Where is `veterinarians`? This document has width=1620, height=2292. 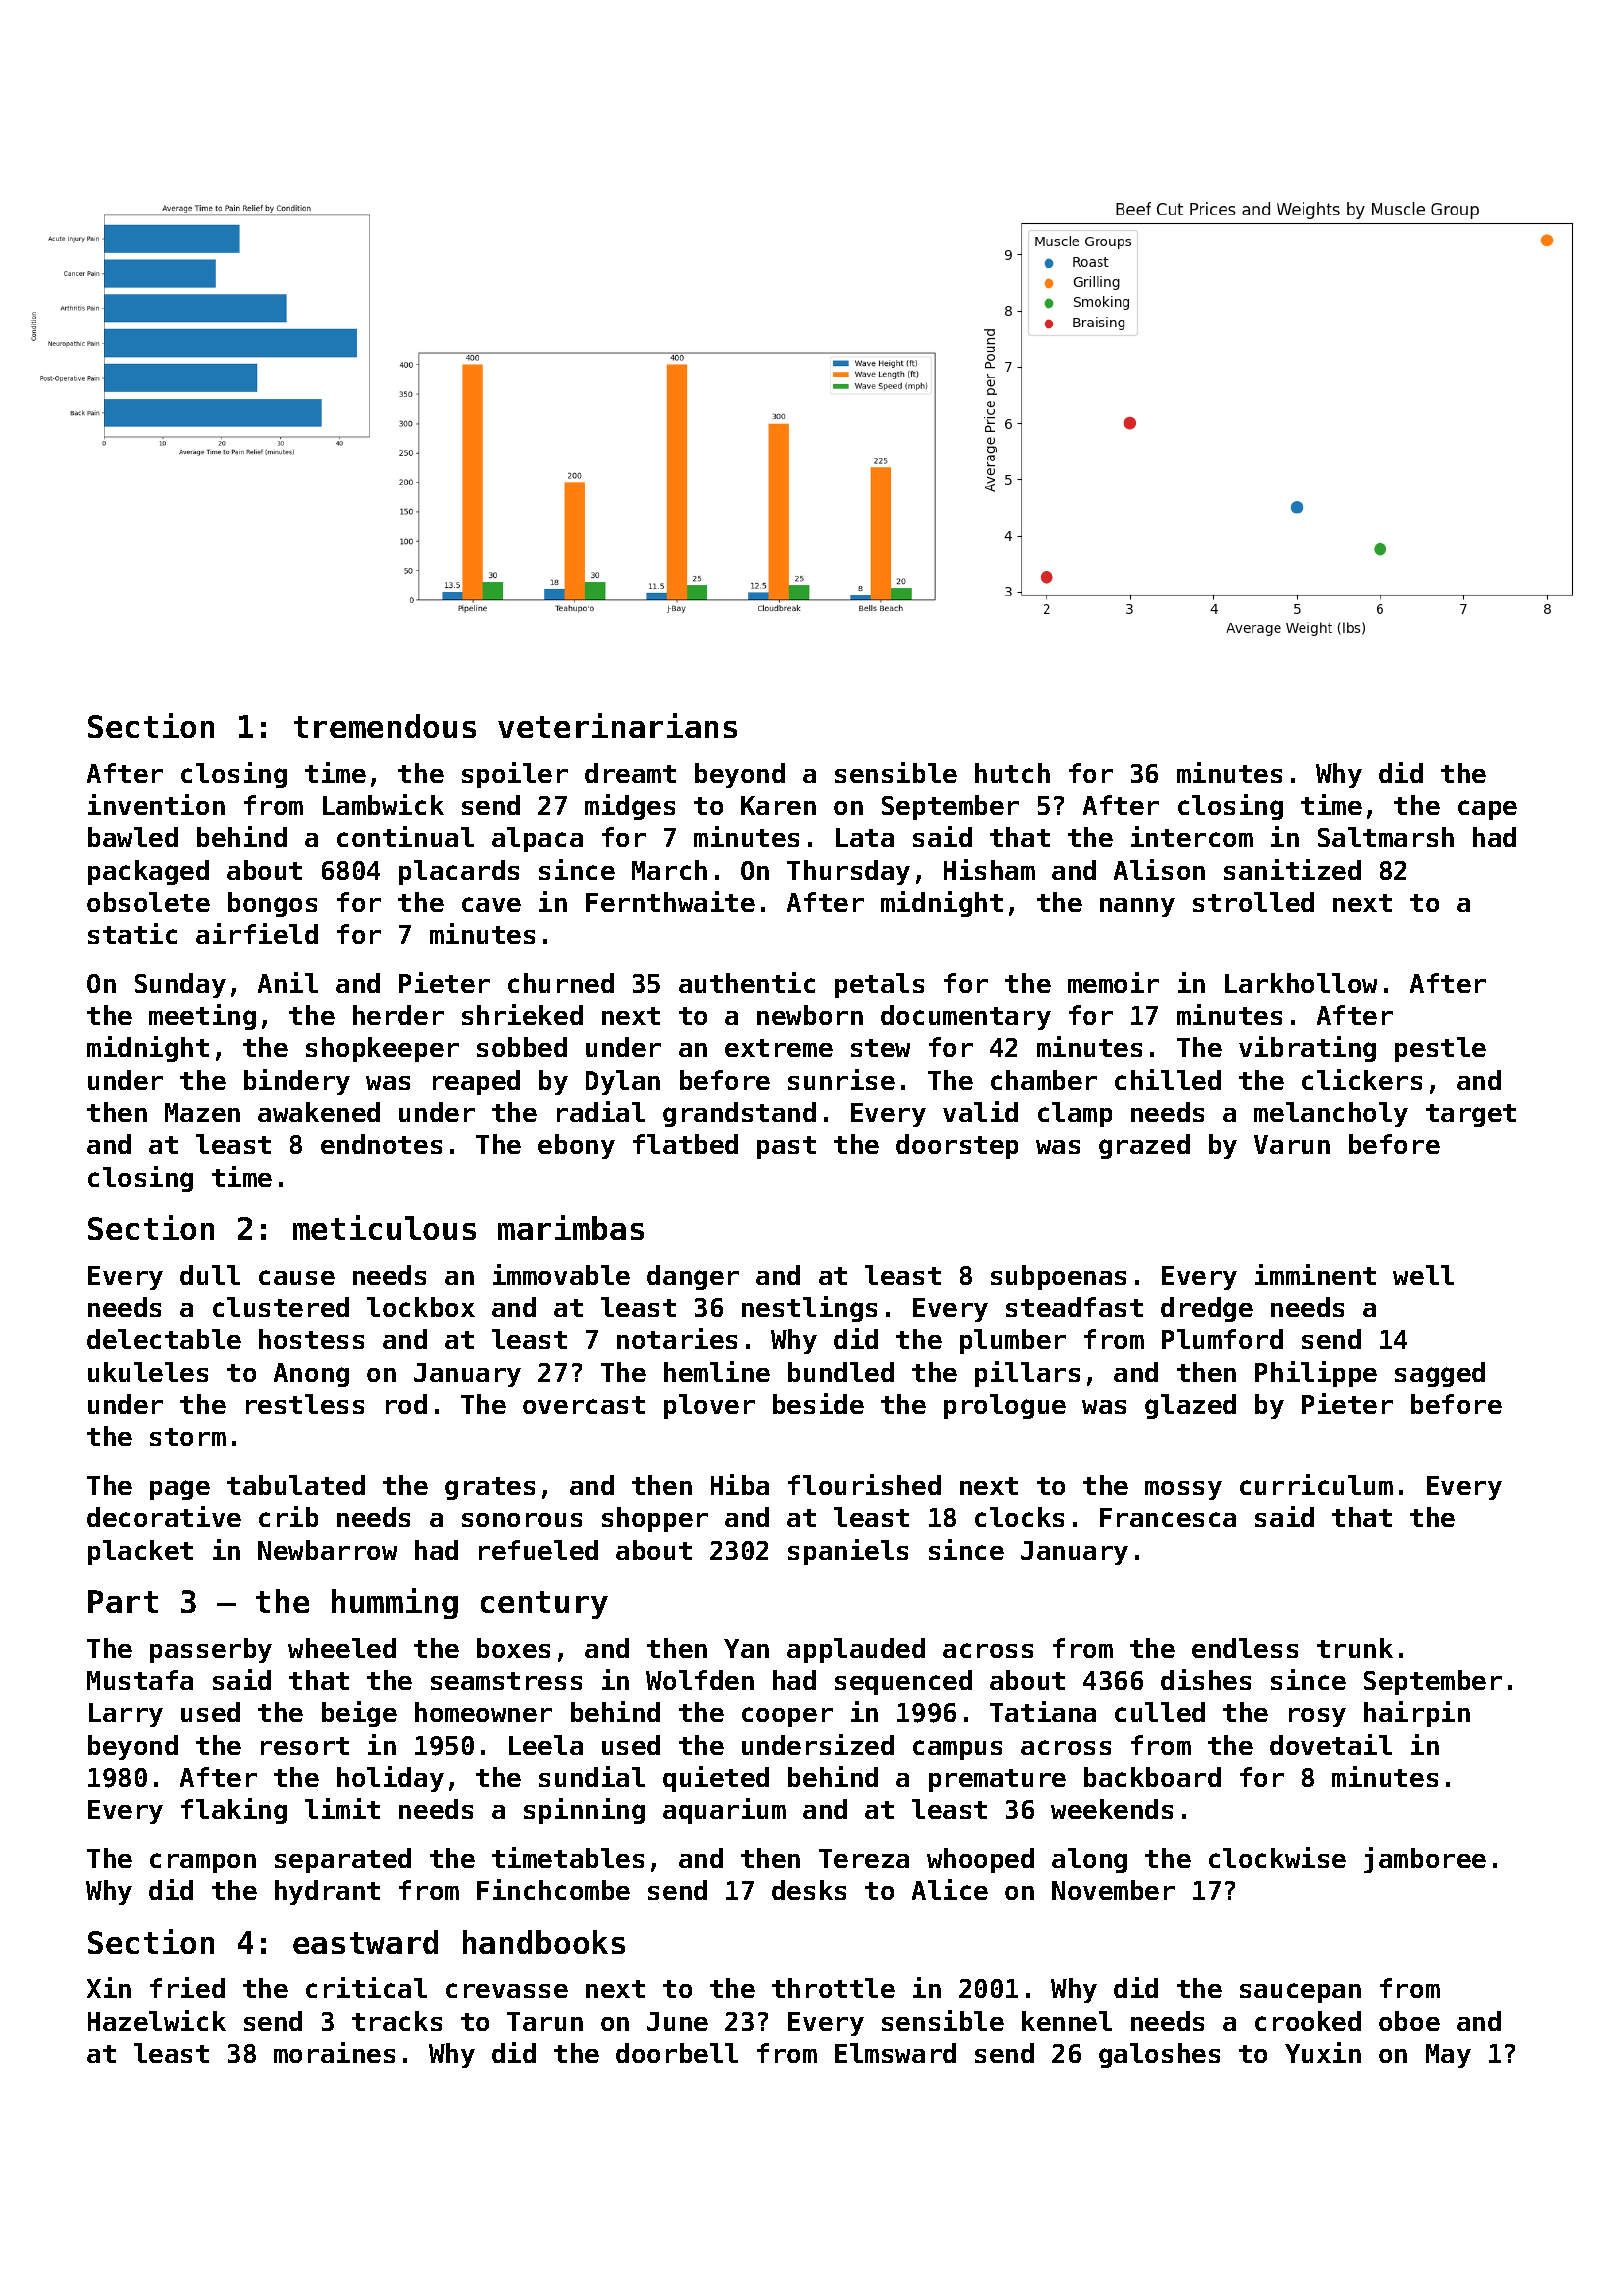 veterinarians is located at coordinates (617, 725).
